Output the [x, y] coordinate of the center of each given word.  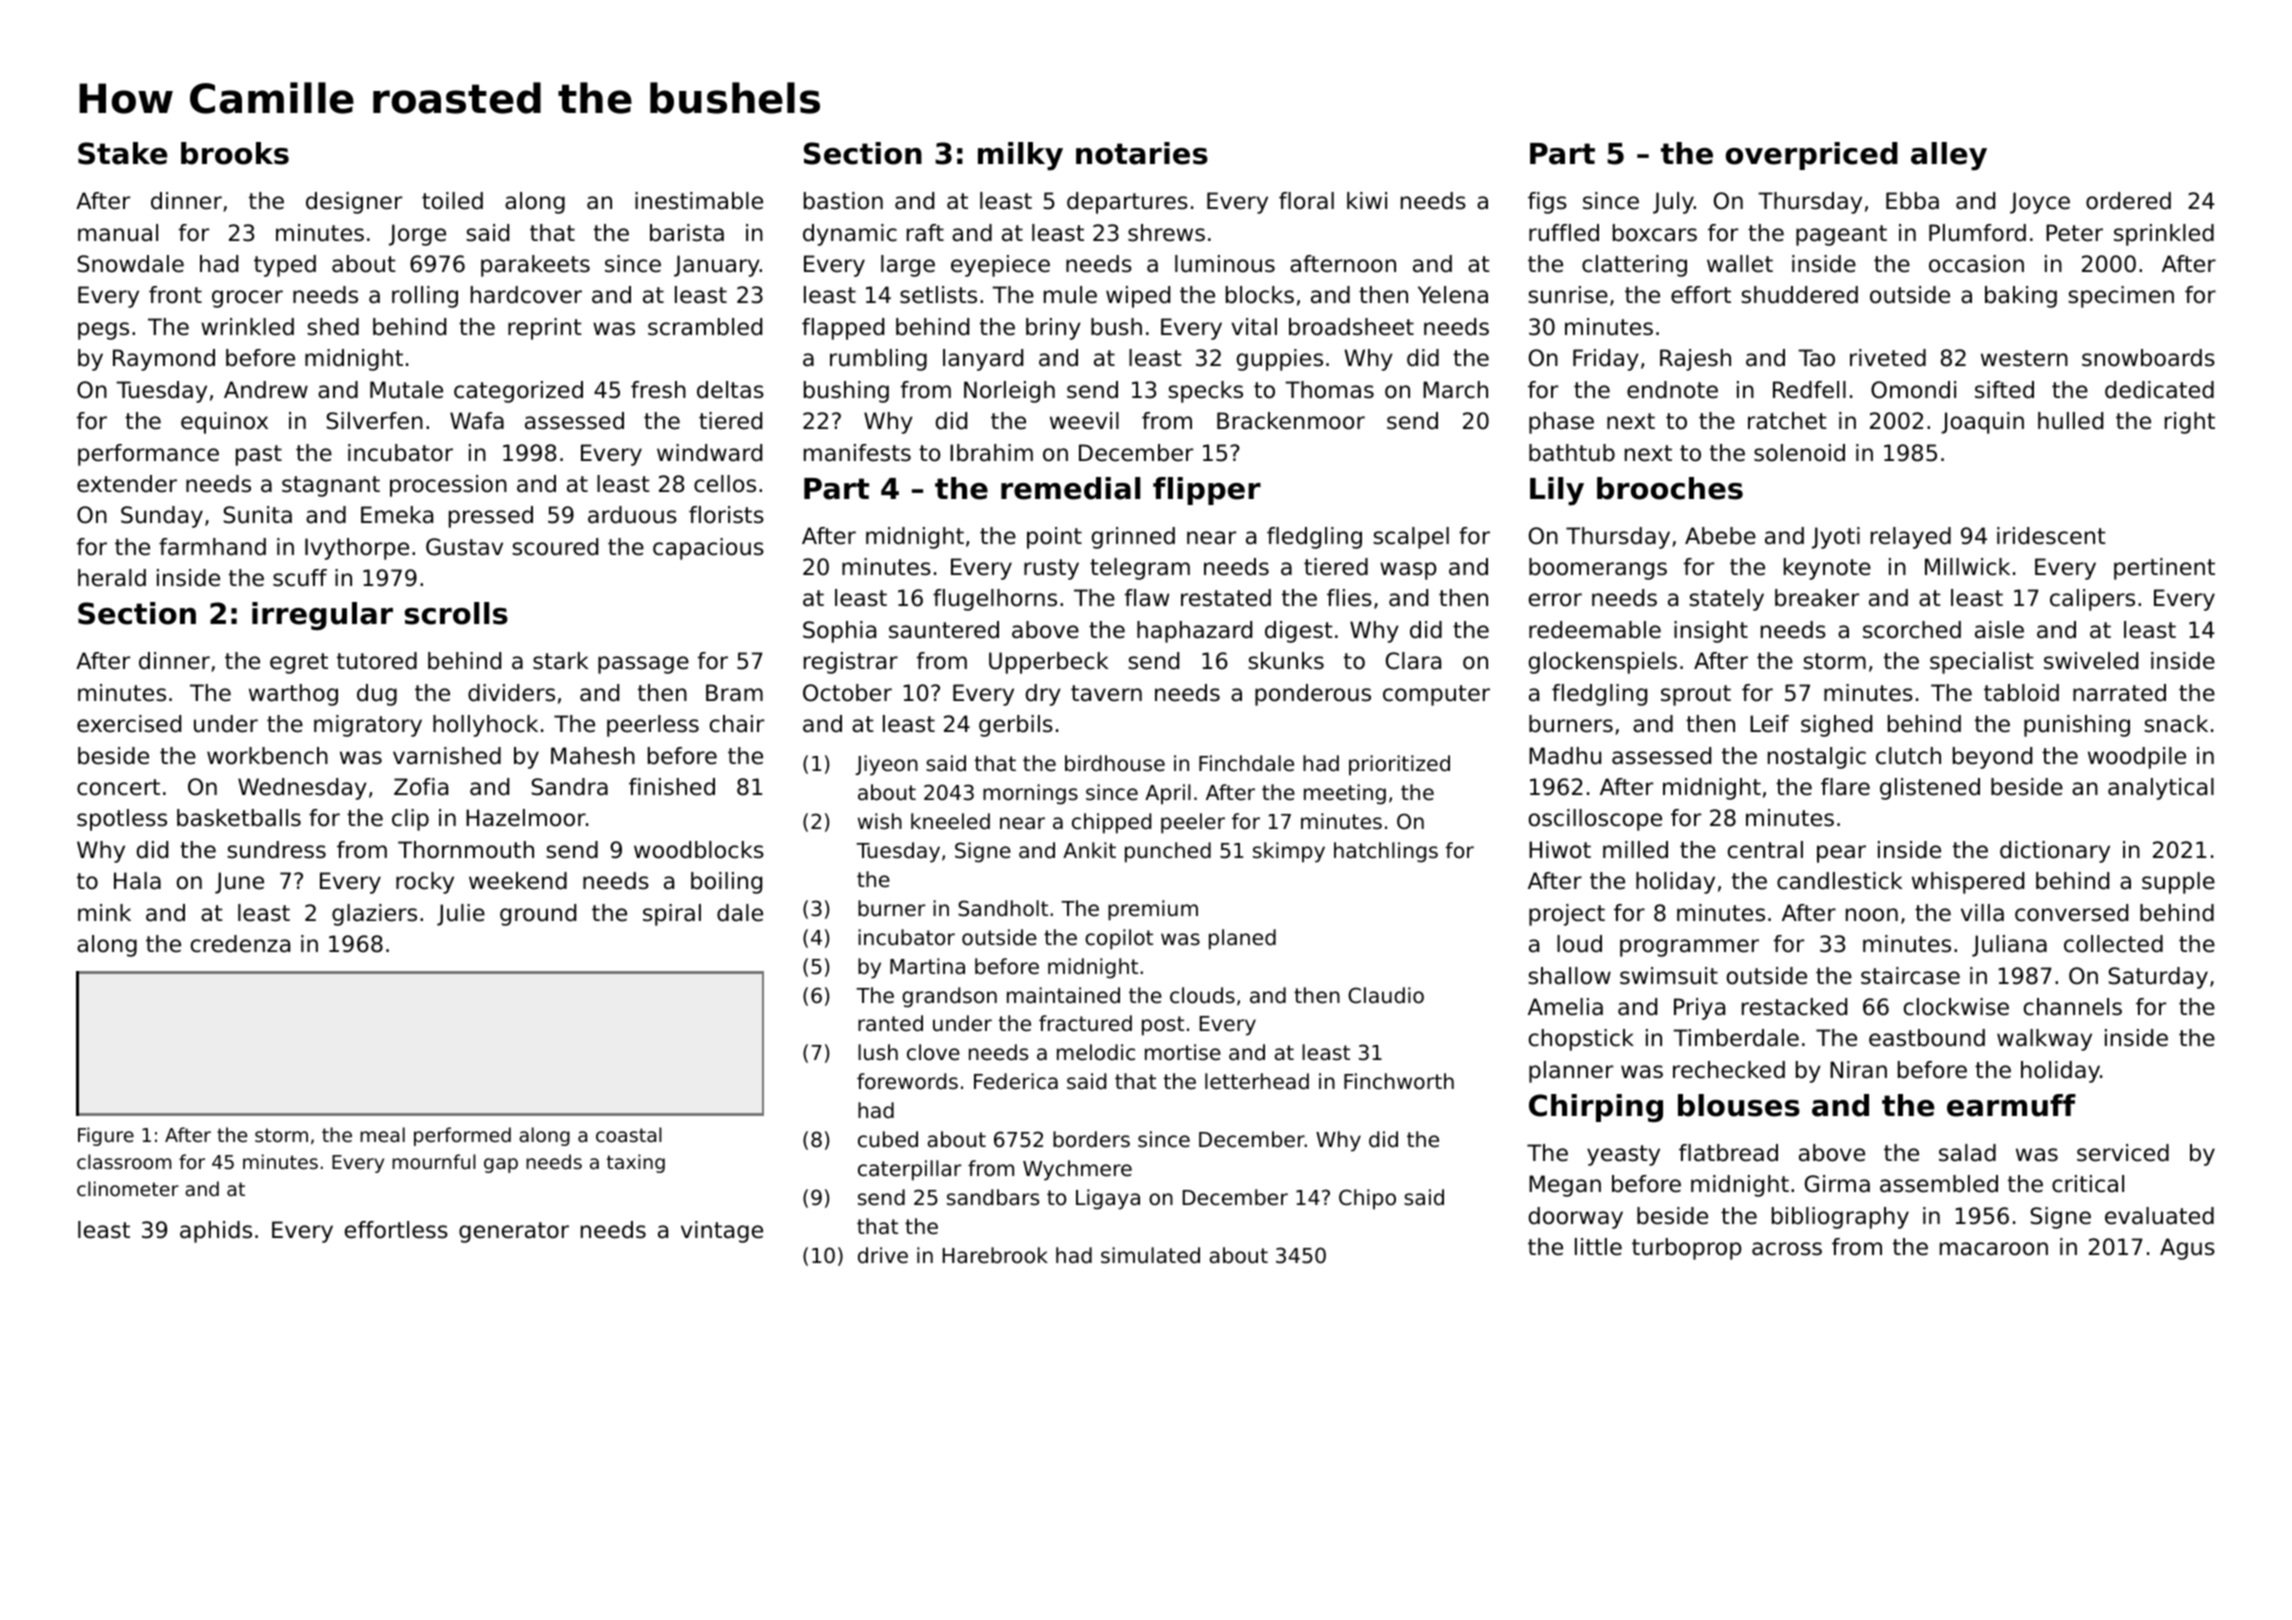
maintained [1063, 995]
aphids [216, 1232]
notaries [1142, 153]
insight [1711, 632]
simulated [1150, 1255]
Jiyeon [886, 765]
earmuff [2011, 1105]
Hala [137, 881]
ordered [2128, 201]
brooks [235, 153]
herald [112, 578]
